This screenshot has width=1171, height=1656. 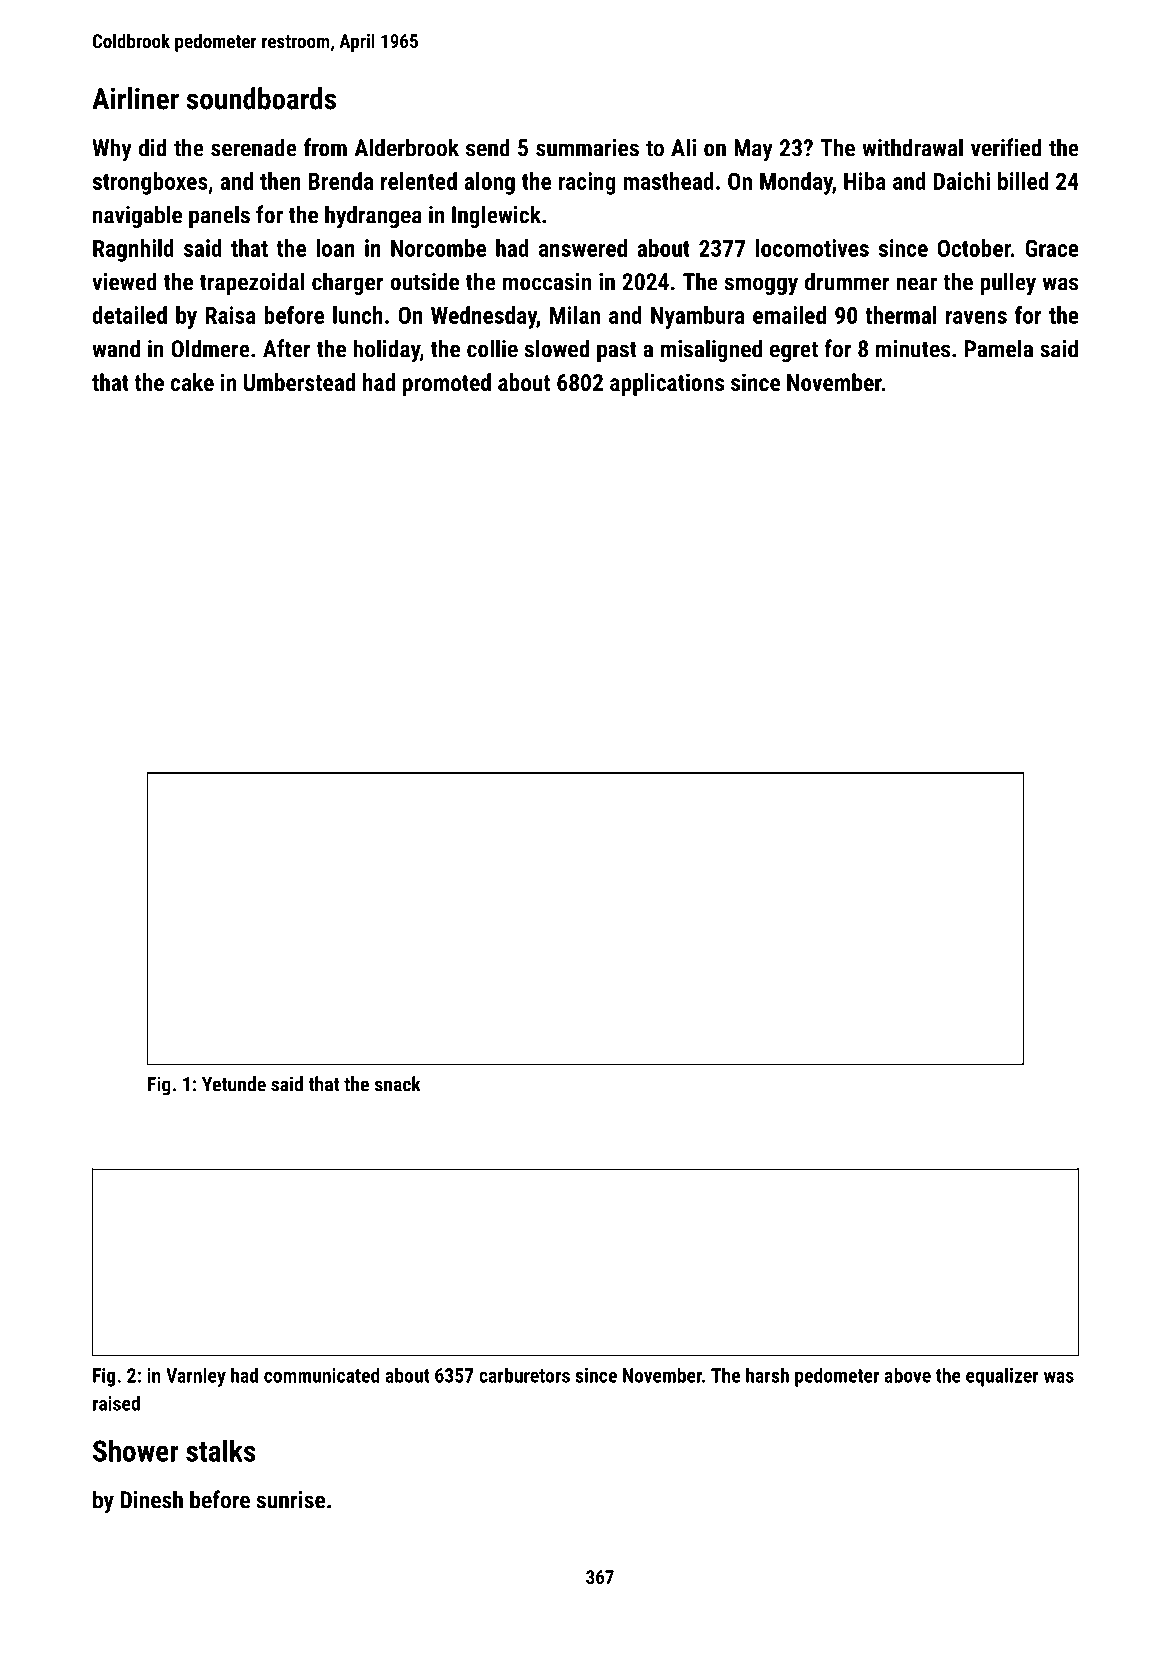 What do you see at coordinates (913, 349) in the screenshot?
I see `minutes` at bounding box center [913, 349].
